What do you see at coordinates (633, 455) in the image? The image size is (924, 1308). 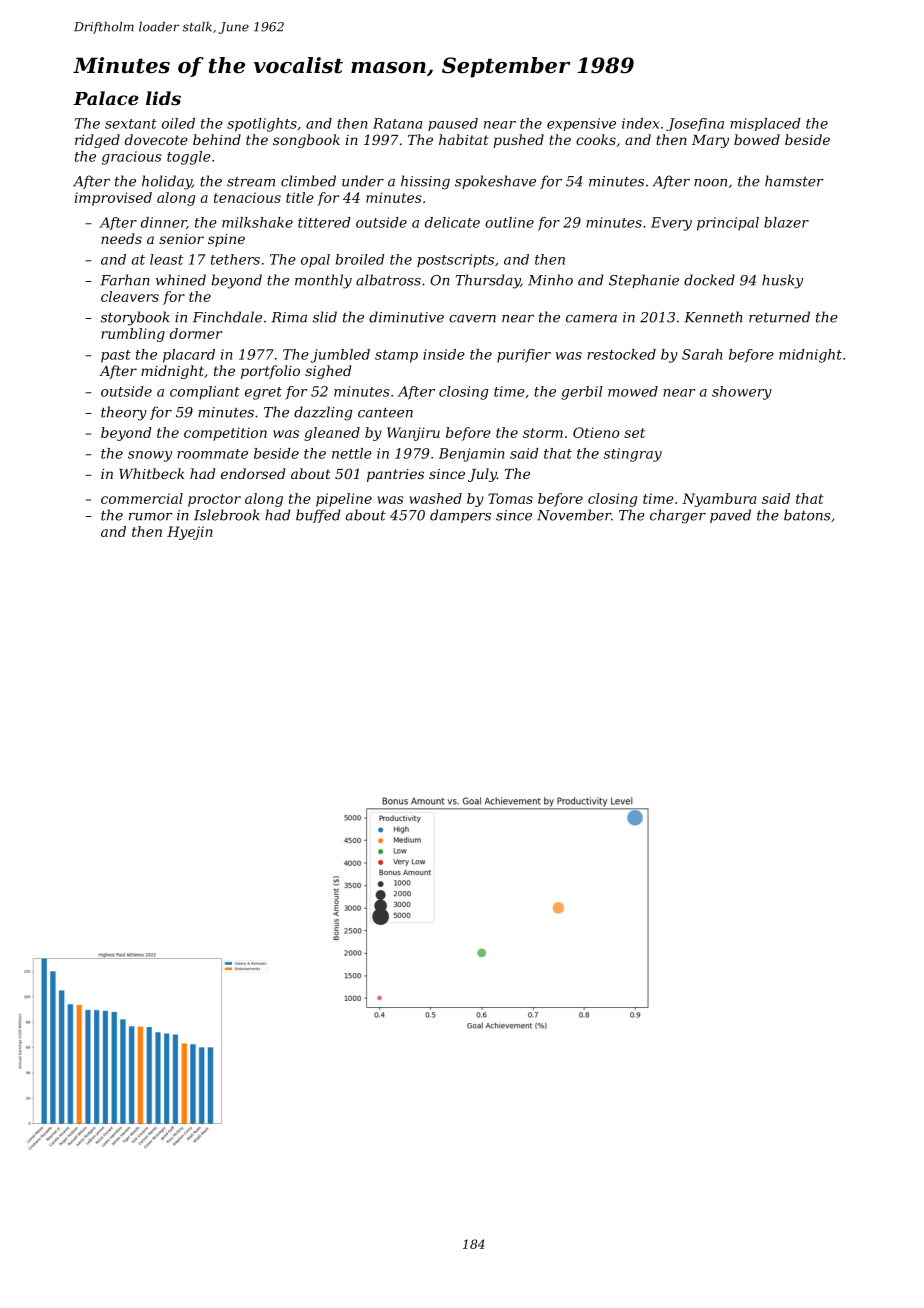 I see `stingray` at bounding box center [633, 455].
